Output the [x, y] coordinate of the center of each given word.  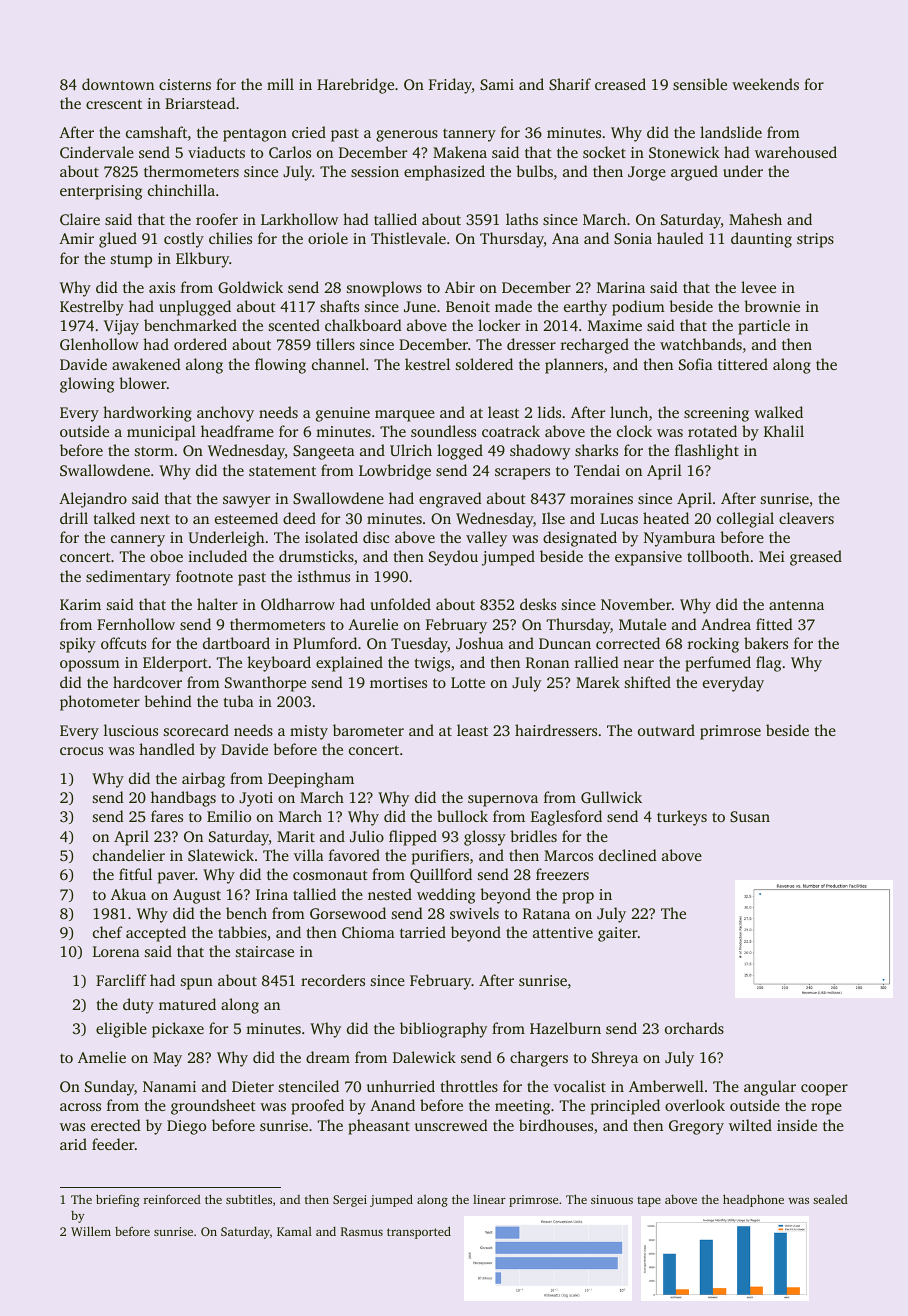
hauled [680, 238]
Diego [186, 1127]
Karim [80, 604]
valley [486, 539]
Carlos [290, 152]
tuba [239, 701]
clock [634, 431]
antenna [796, 605]
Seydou [453, 558]
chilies [230, 238]
